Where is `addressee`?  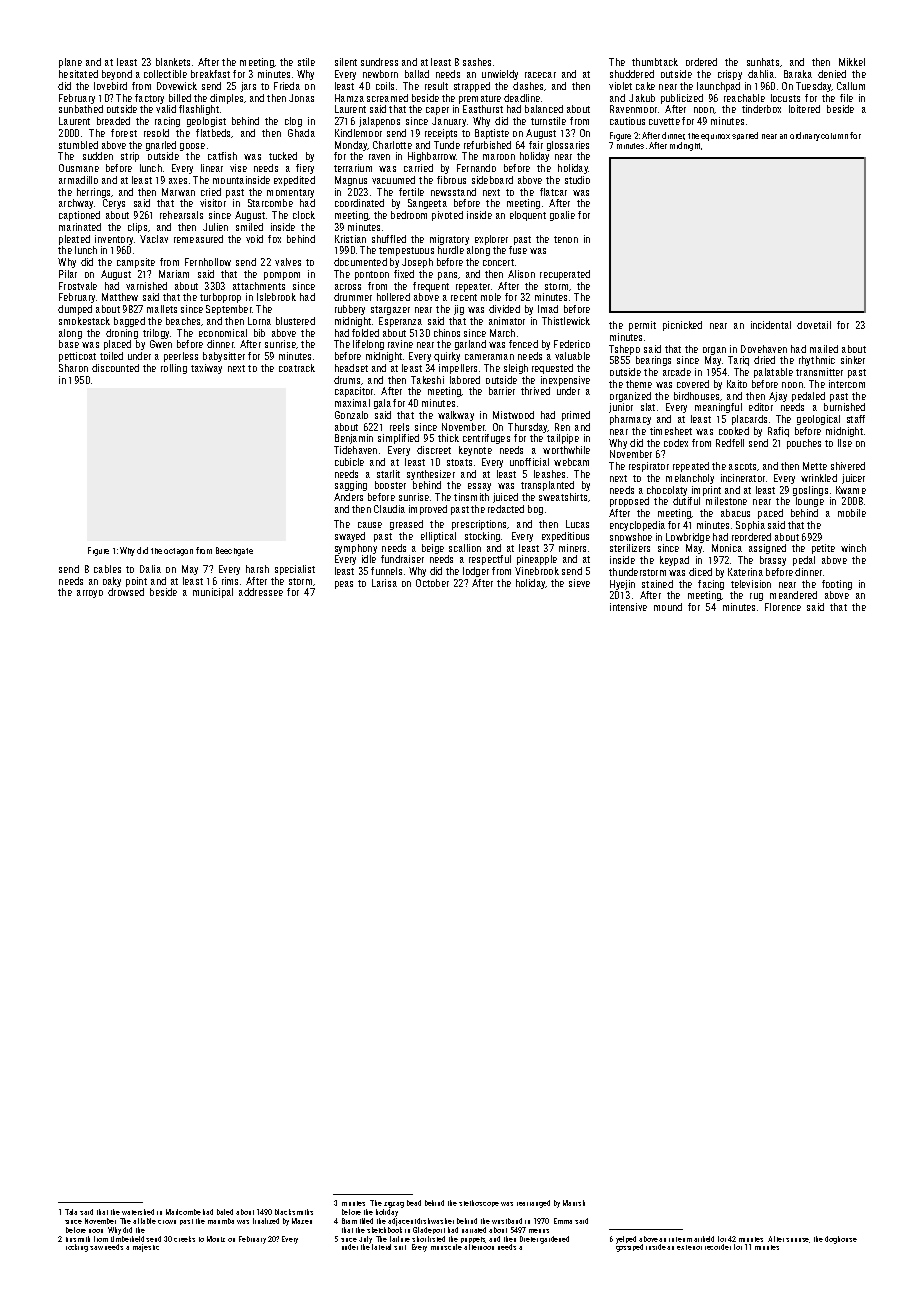
addressee is located at coordinates (261, 592).
